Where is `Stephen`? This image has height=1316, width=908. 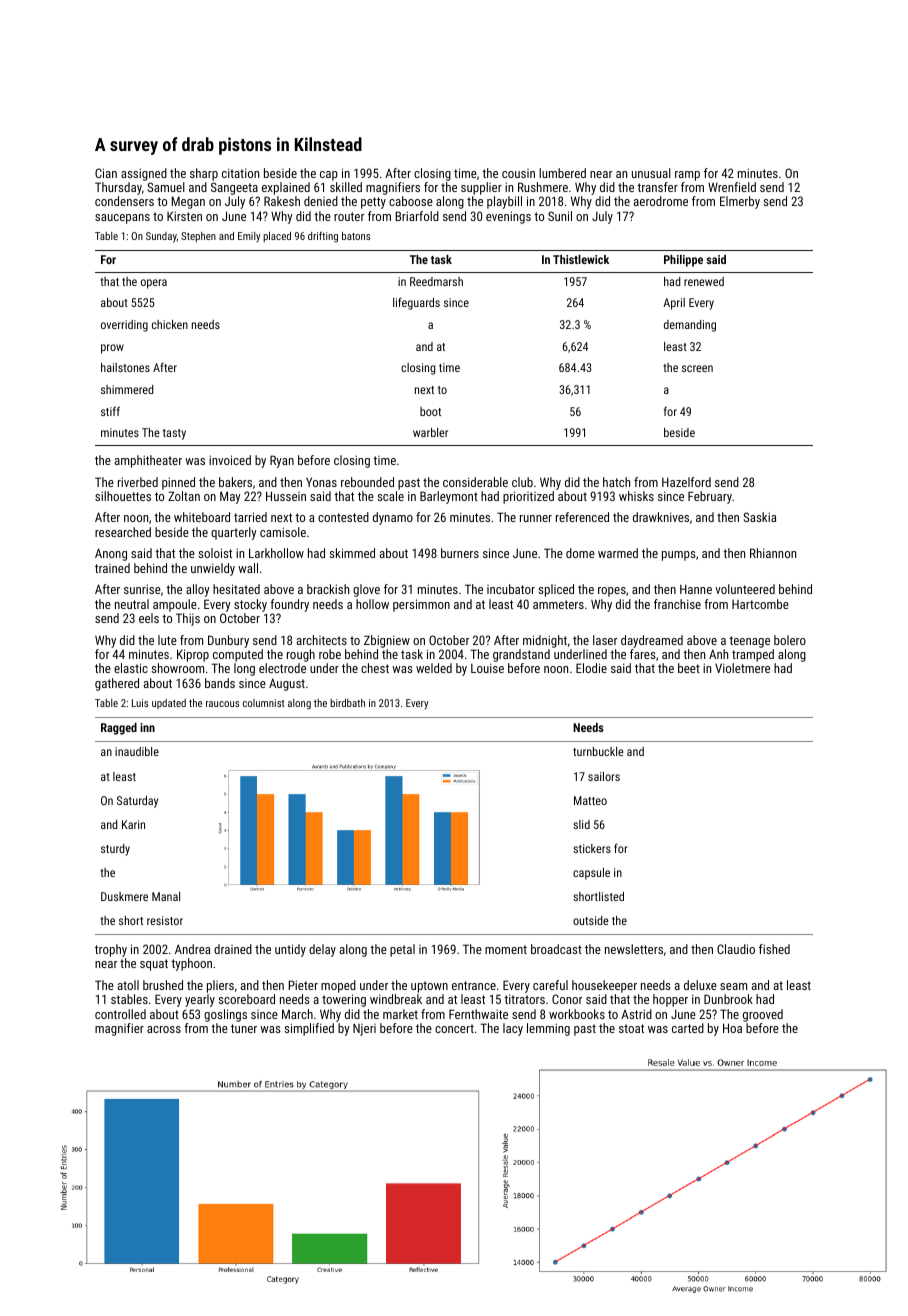 Stephen is located at coordinates (198, 237).
